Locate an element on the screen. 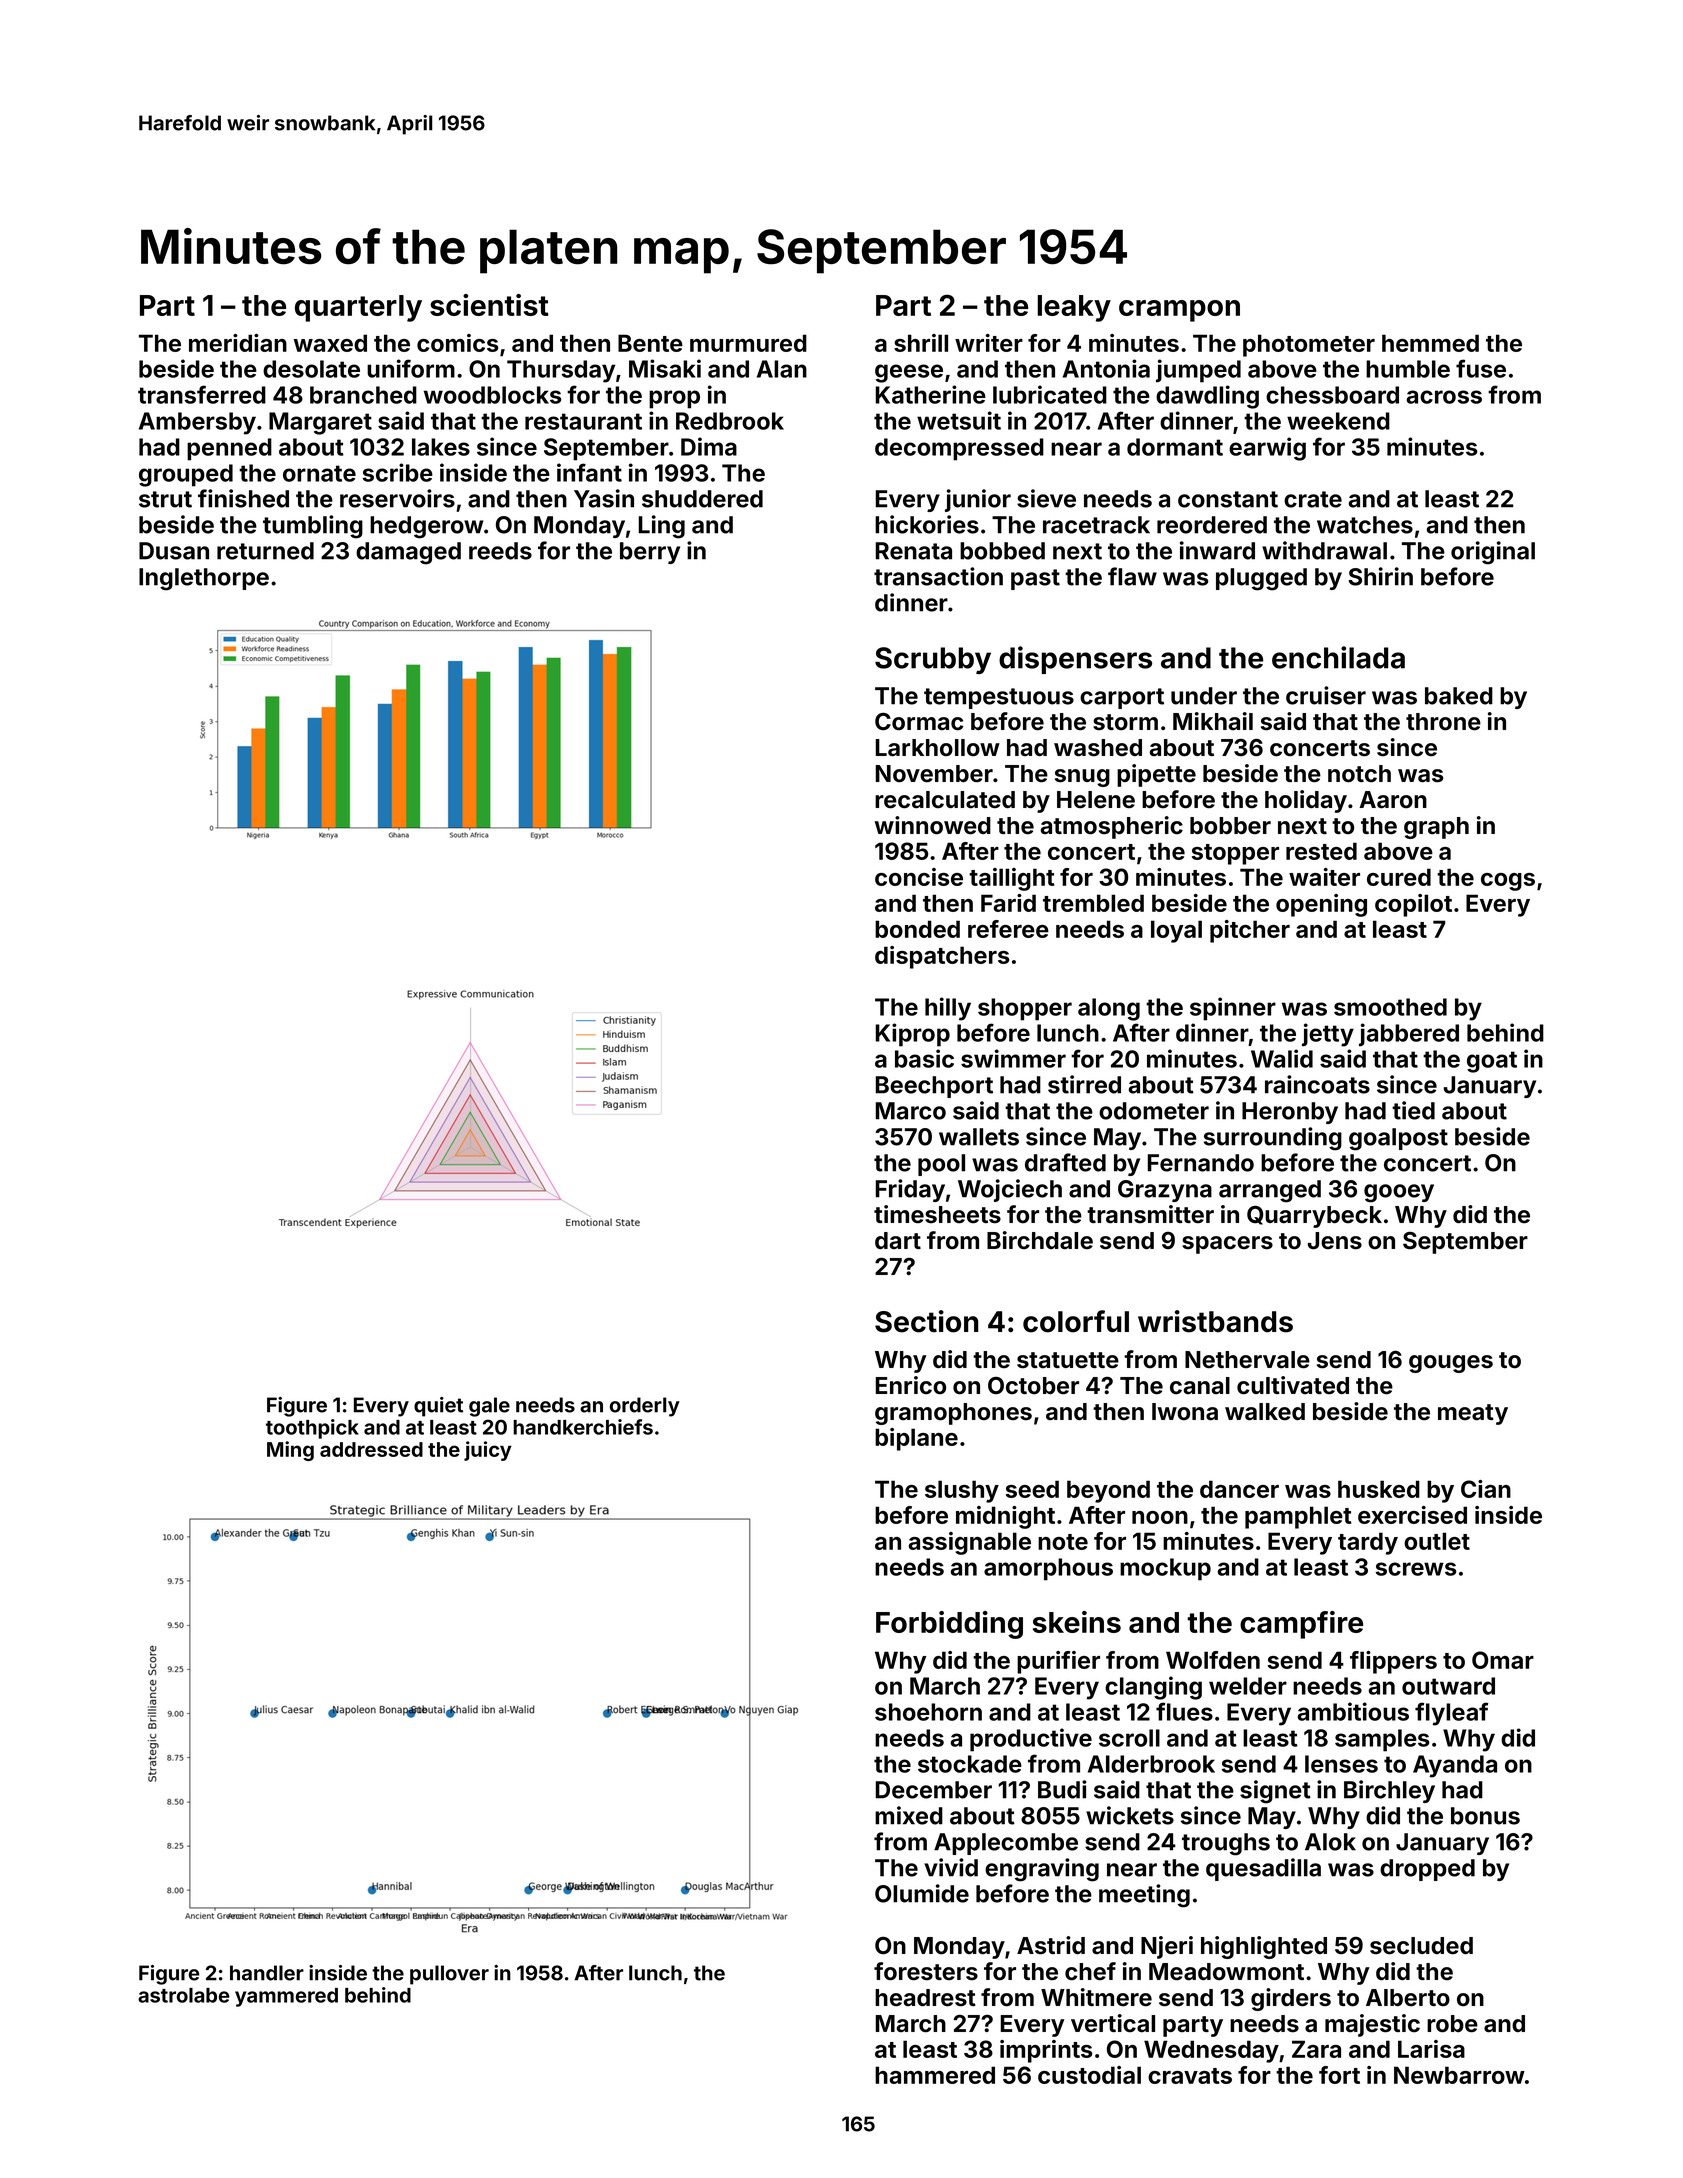 Image resolution: width=1683 pixels, height=2178 pixels. assignable is located at coordinates (970, 1543).
